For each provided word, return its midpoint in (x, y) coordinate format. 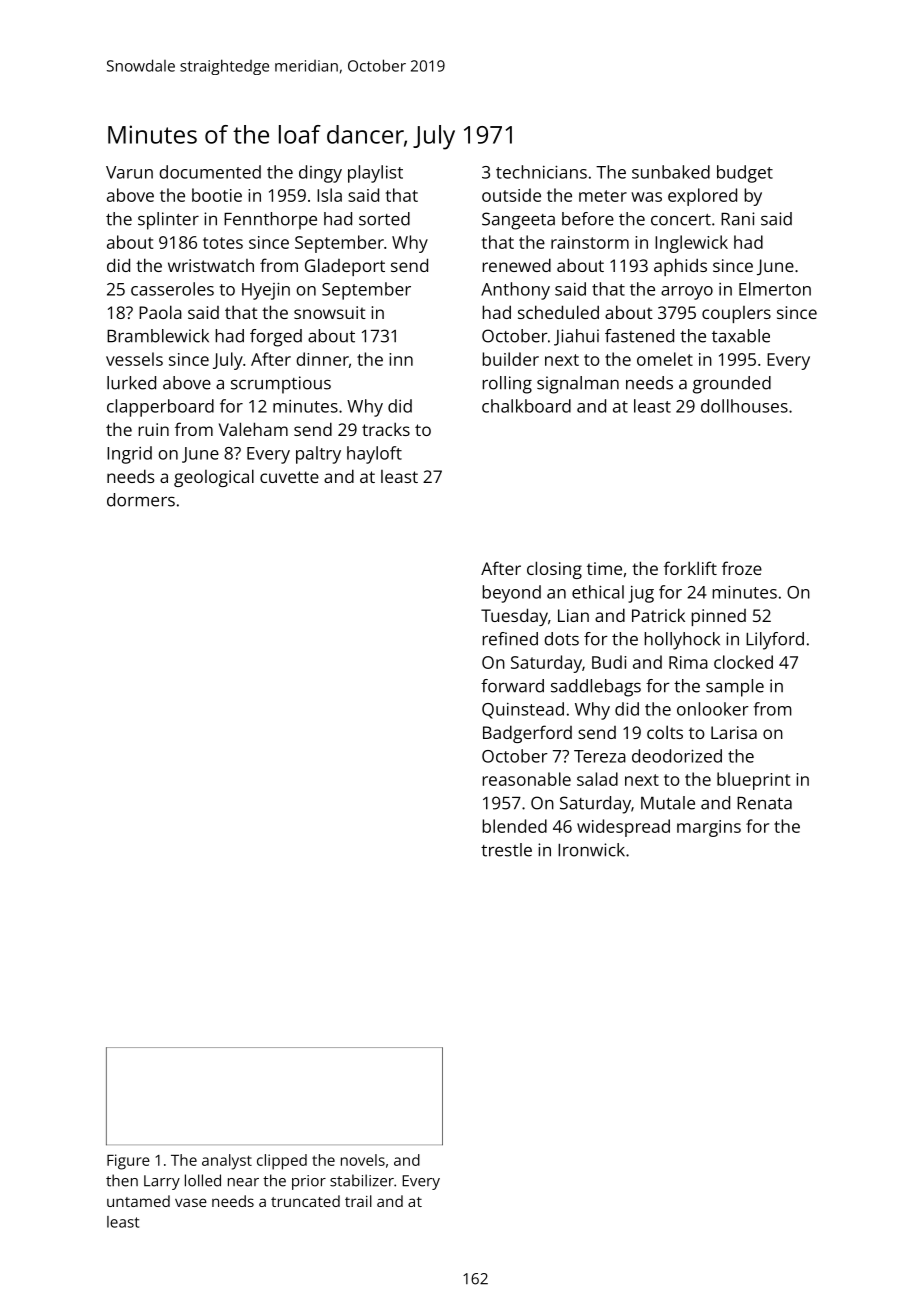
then (122, 1180)
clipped (282, 1162)
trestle (506, 850)
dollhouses (744, 406)
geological (214, 478)
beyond (511, 594)
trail (358, 1201)
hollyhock (682, 641)
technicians (541, 172)
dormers (141, 500)
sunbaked (671, 172)
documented (210, 172)
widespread (623, 828)
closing (554, 570)
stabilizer (362, 1180)
